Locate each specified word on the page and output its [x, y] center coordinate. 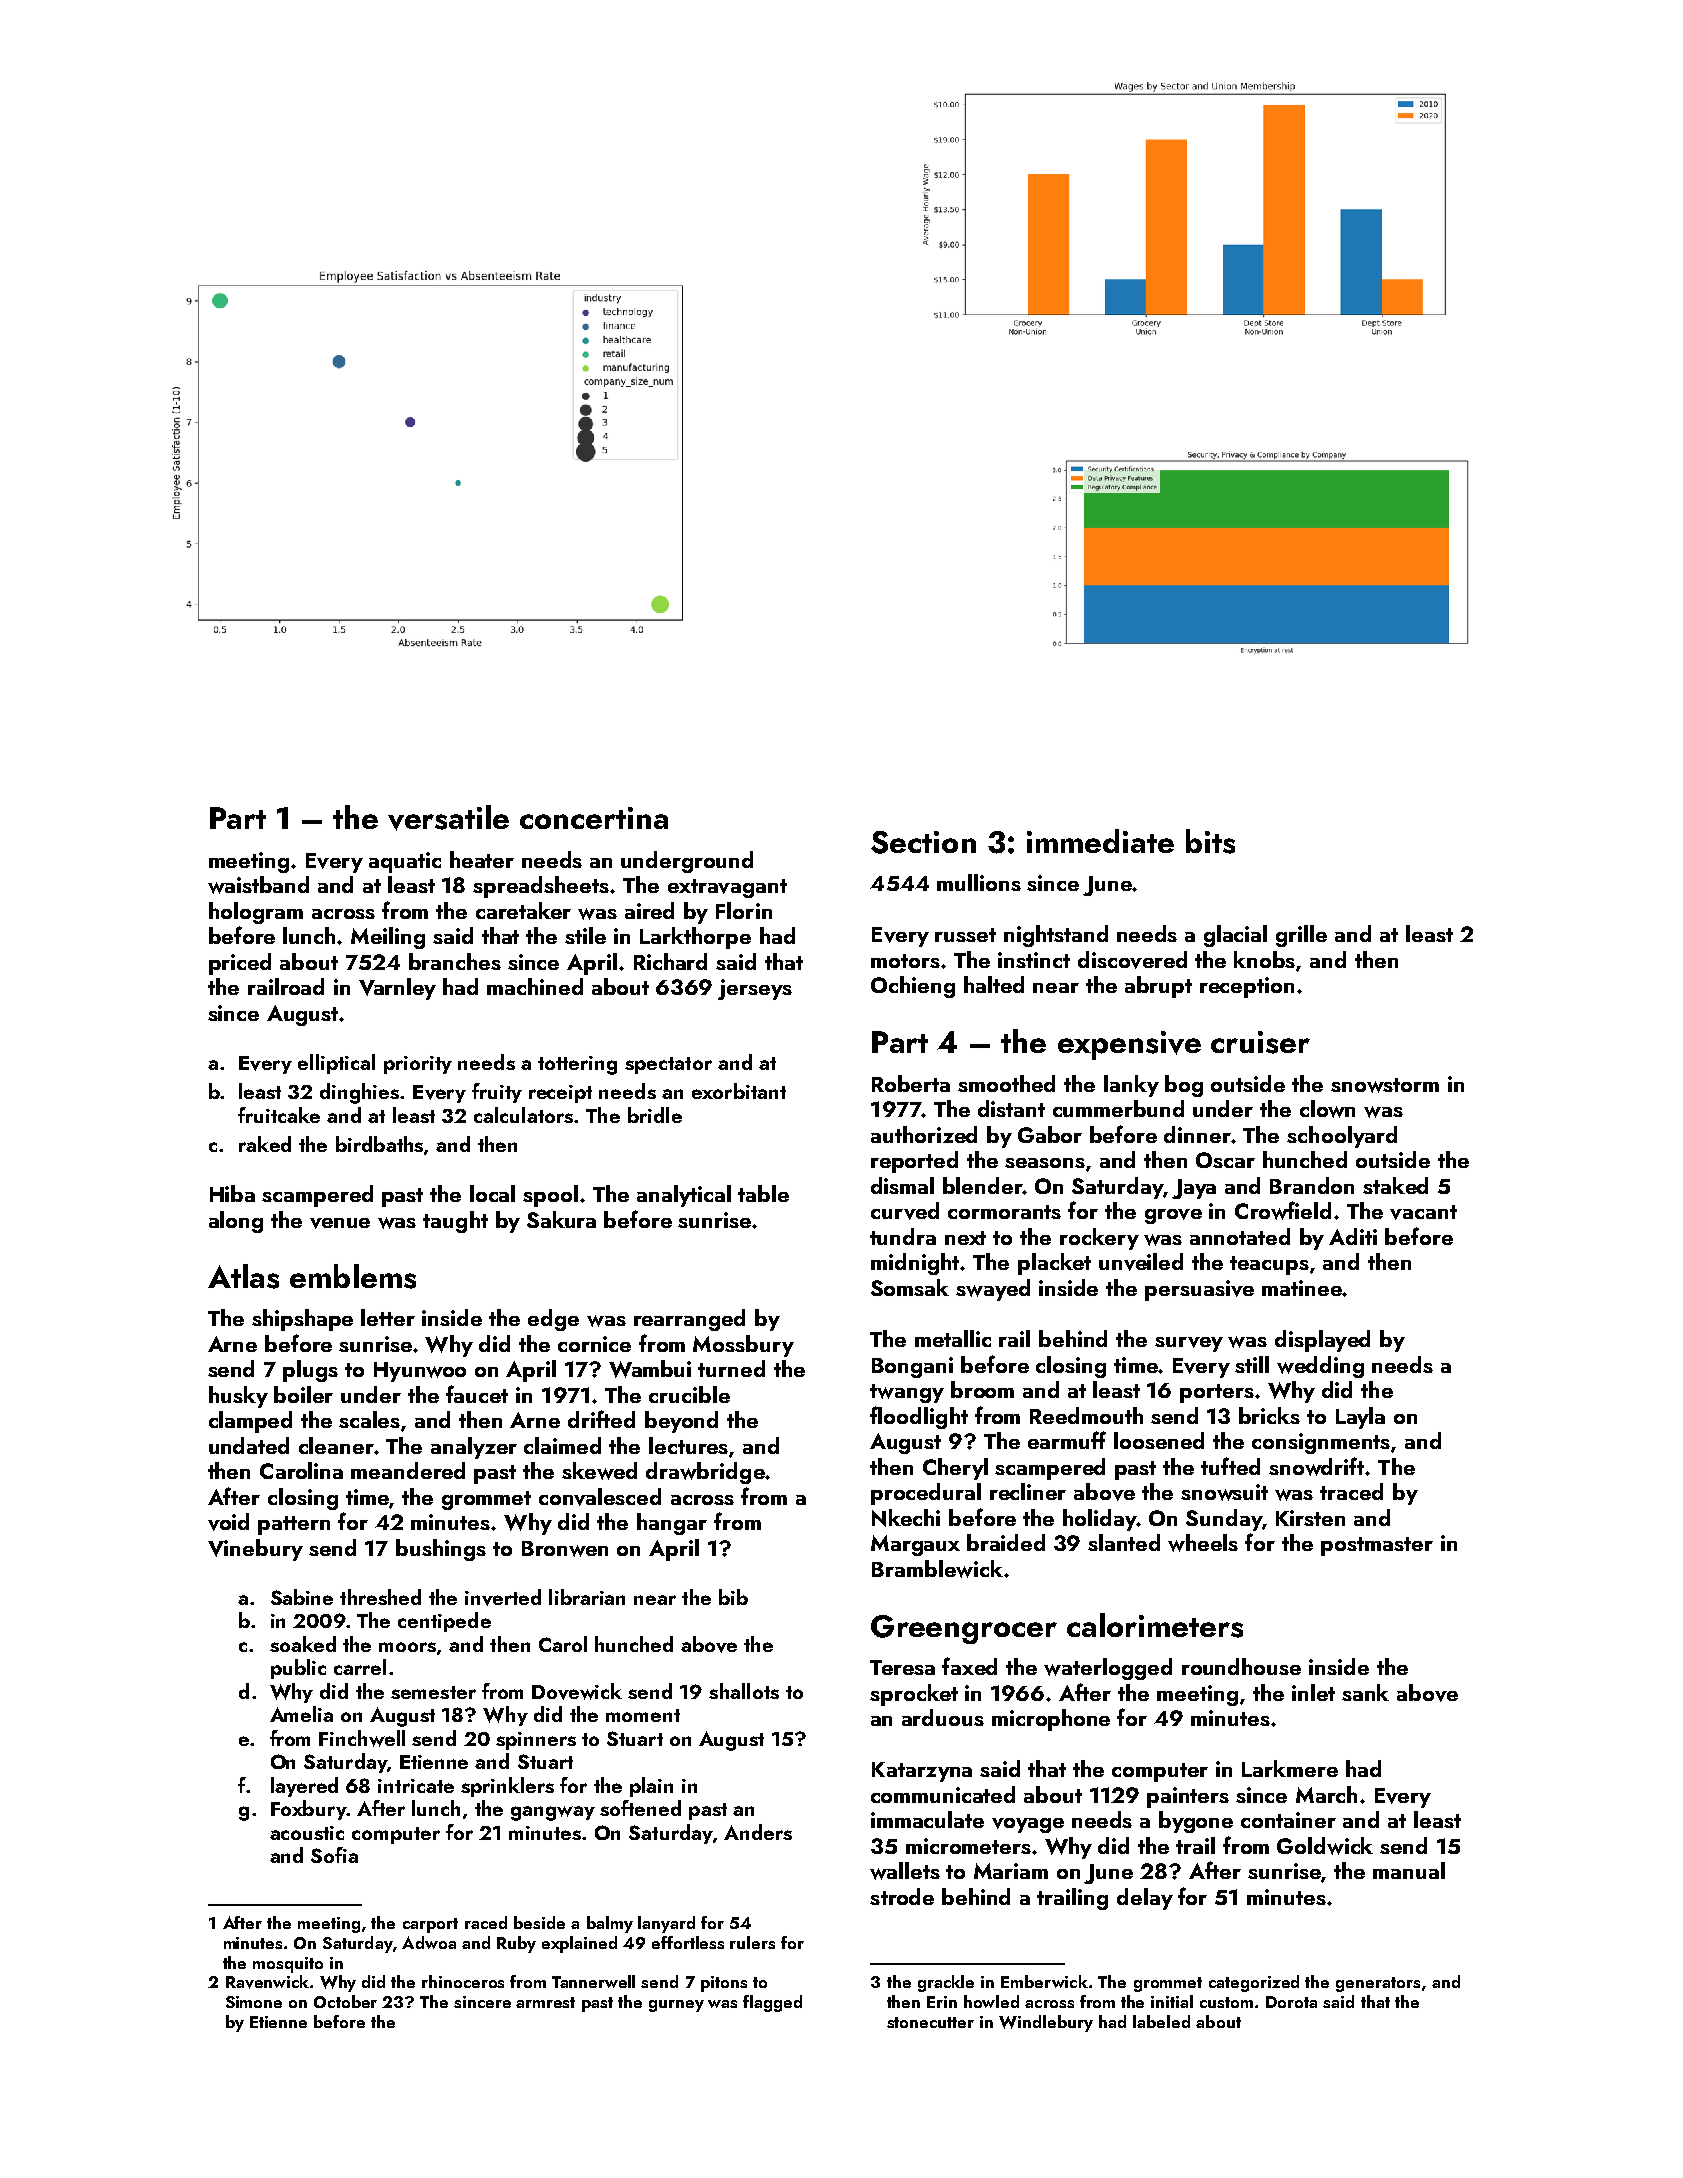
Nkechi [906, 1518]
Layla [1360, 1418]
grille [1301, 936]
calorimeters [1155, 1625]
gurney [676, 2006]
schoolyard [1342, 1137]
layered [304, 1787]
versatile [448, 818]
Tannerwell [593, 1981]
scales [369, 1419]
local [492, 1193]
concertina [594, 818]
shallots [744, 1691]
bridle [655, 1115]
